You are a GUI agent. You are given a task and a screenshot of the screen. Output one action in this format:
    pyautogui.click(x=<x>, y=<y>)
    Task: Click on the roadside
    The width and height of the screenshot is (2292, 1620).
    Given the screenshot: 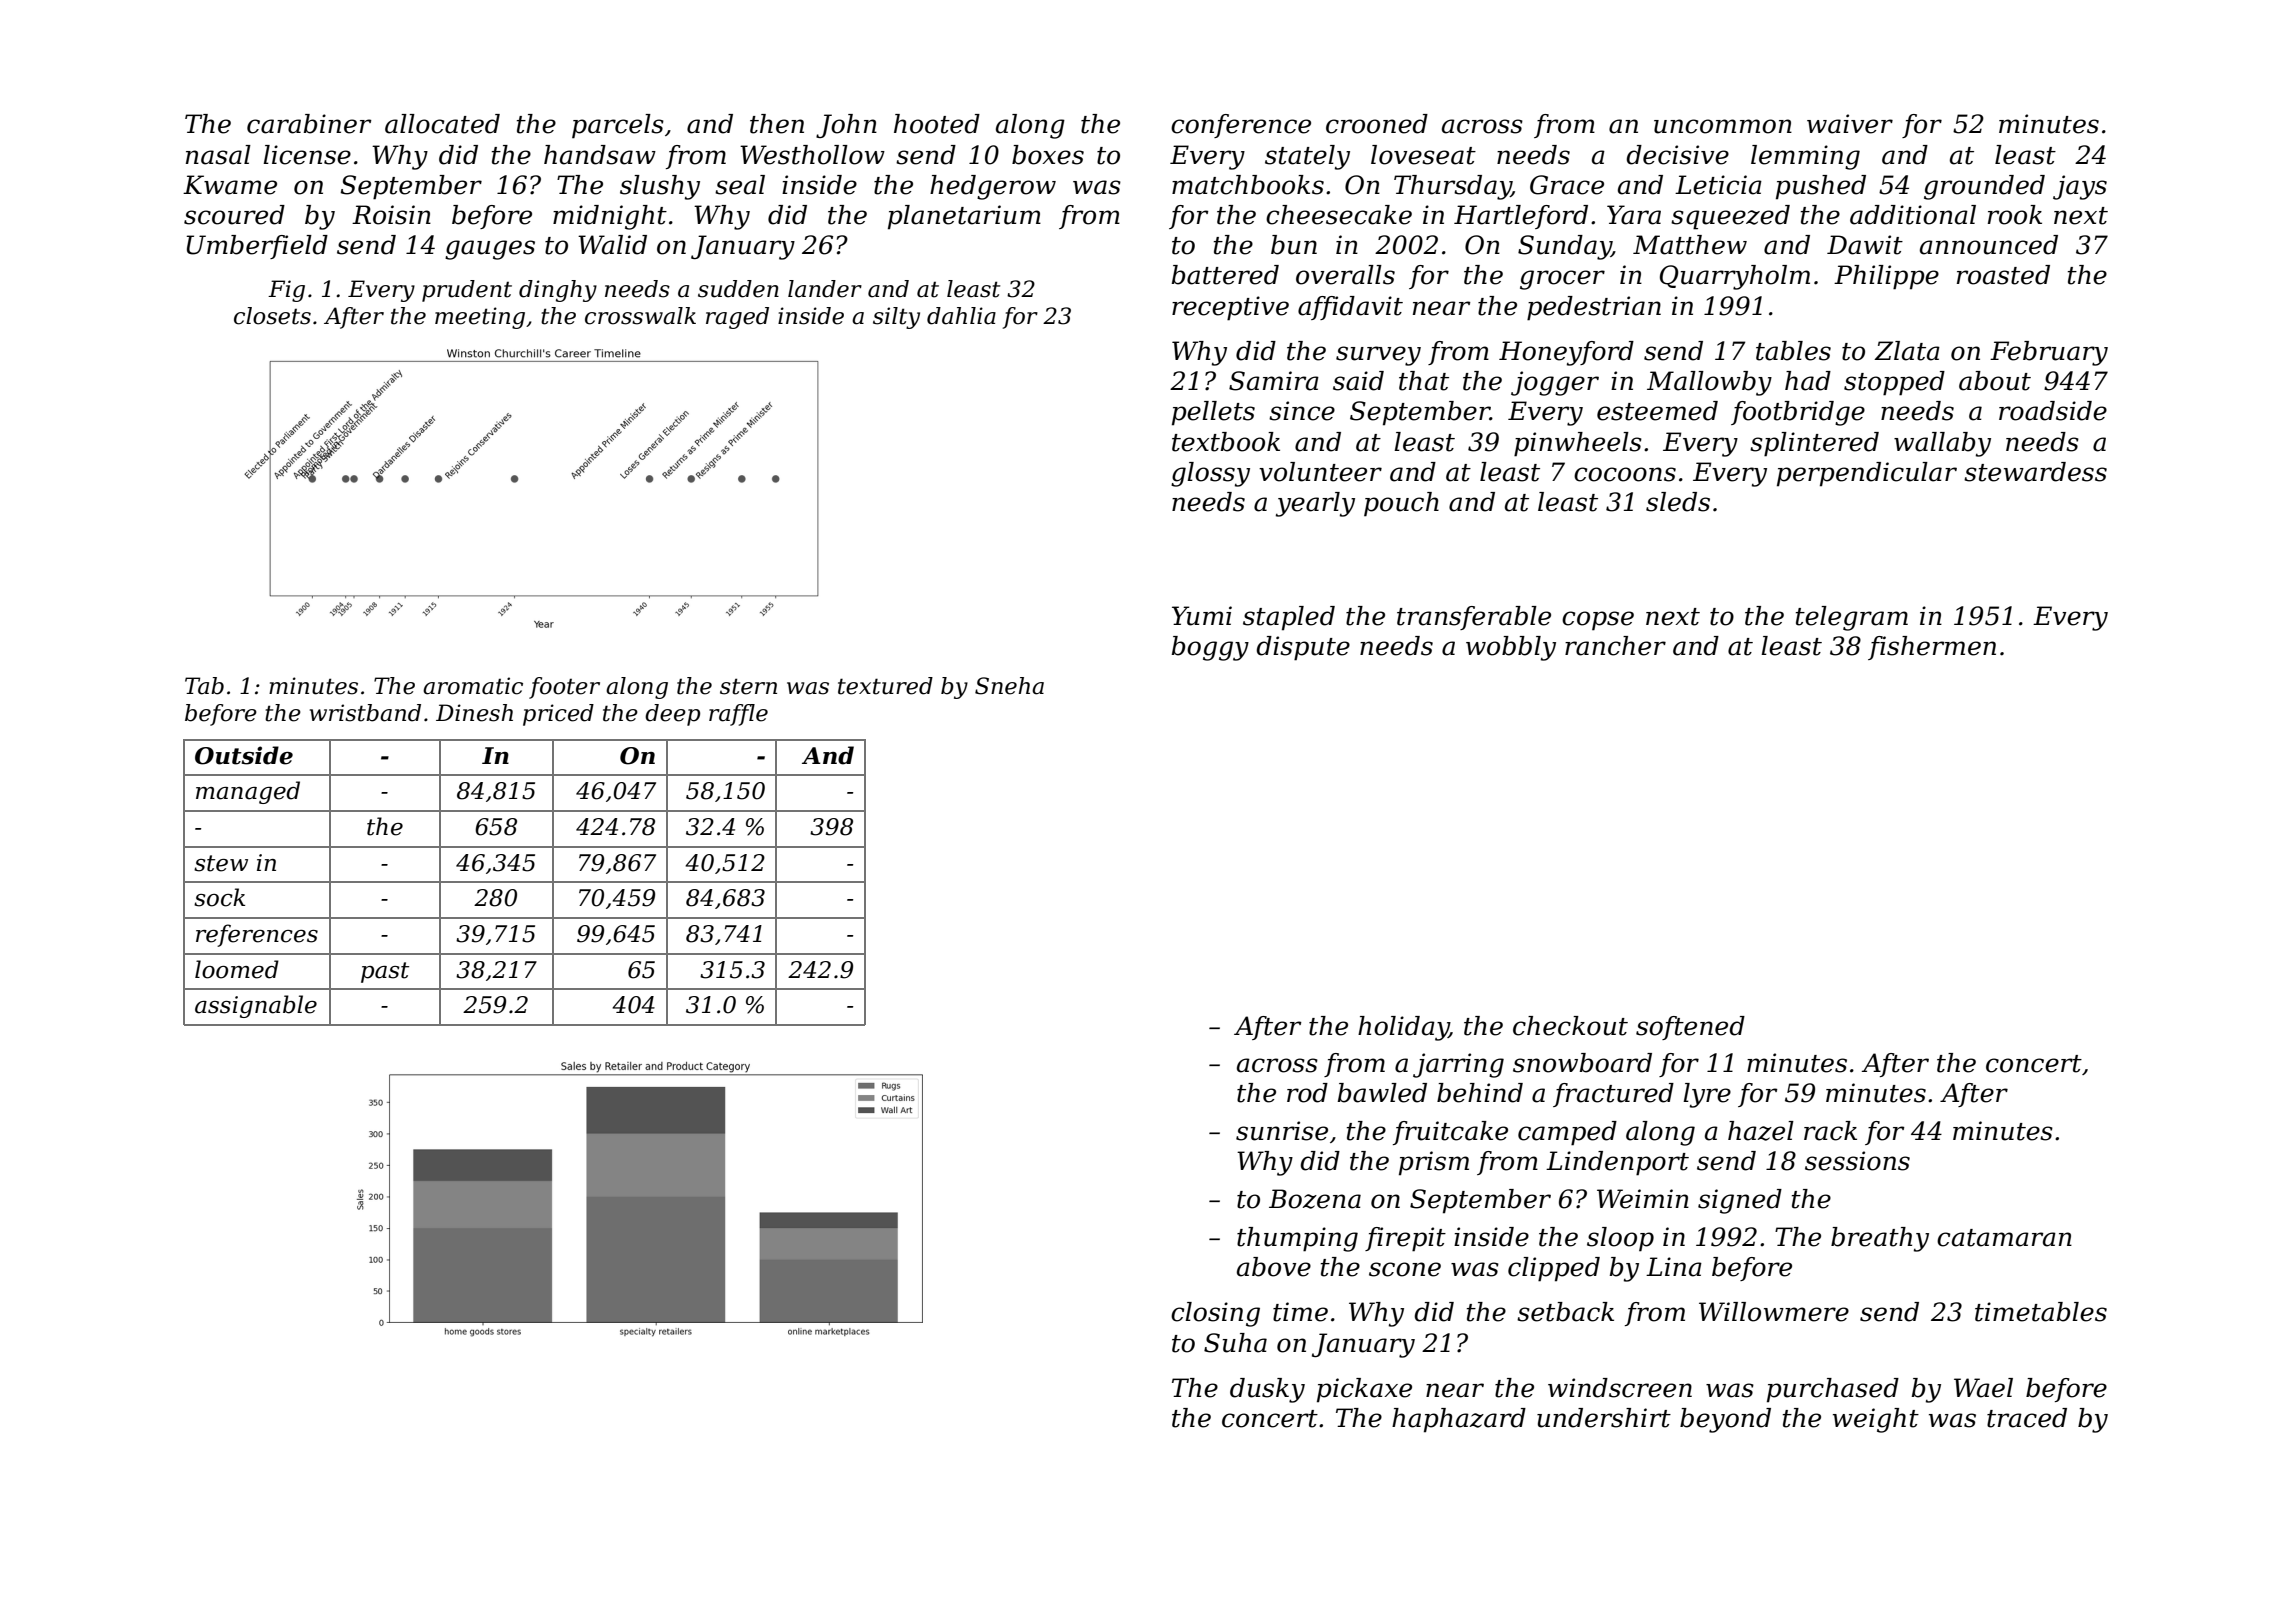 What is the action you would take?
    pyautogui.click(x=2053, y=411)
